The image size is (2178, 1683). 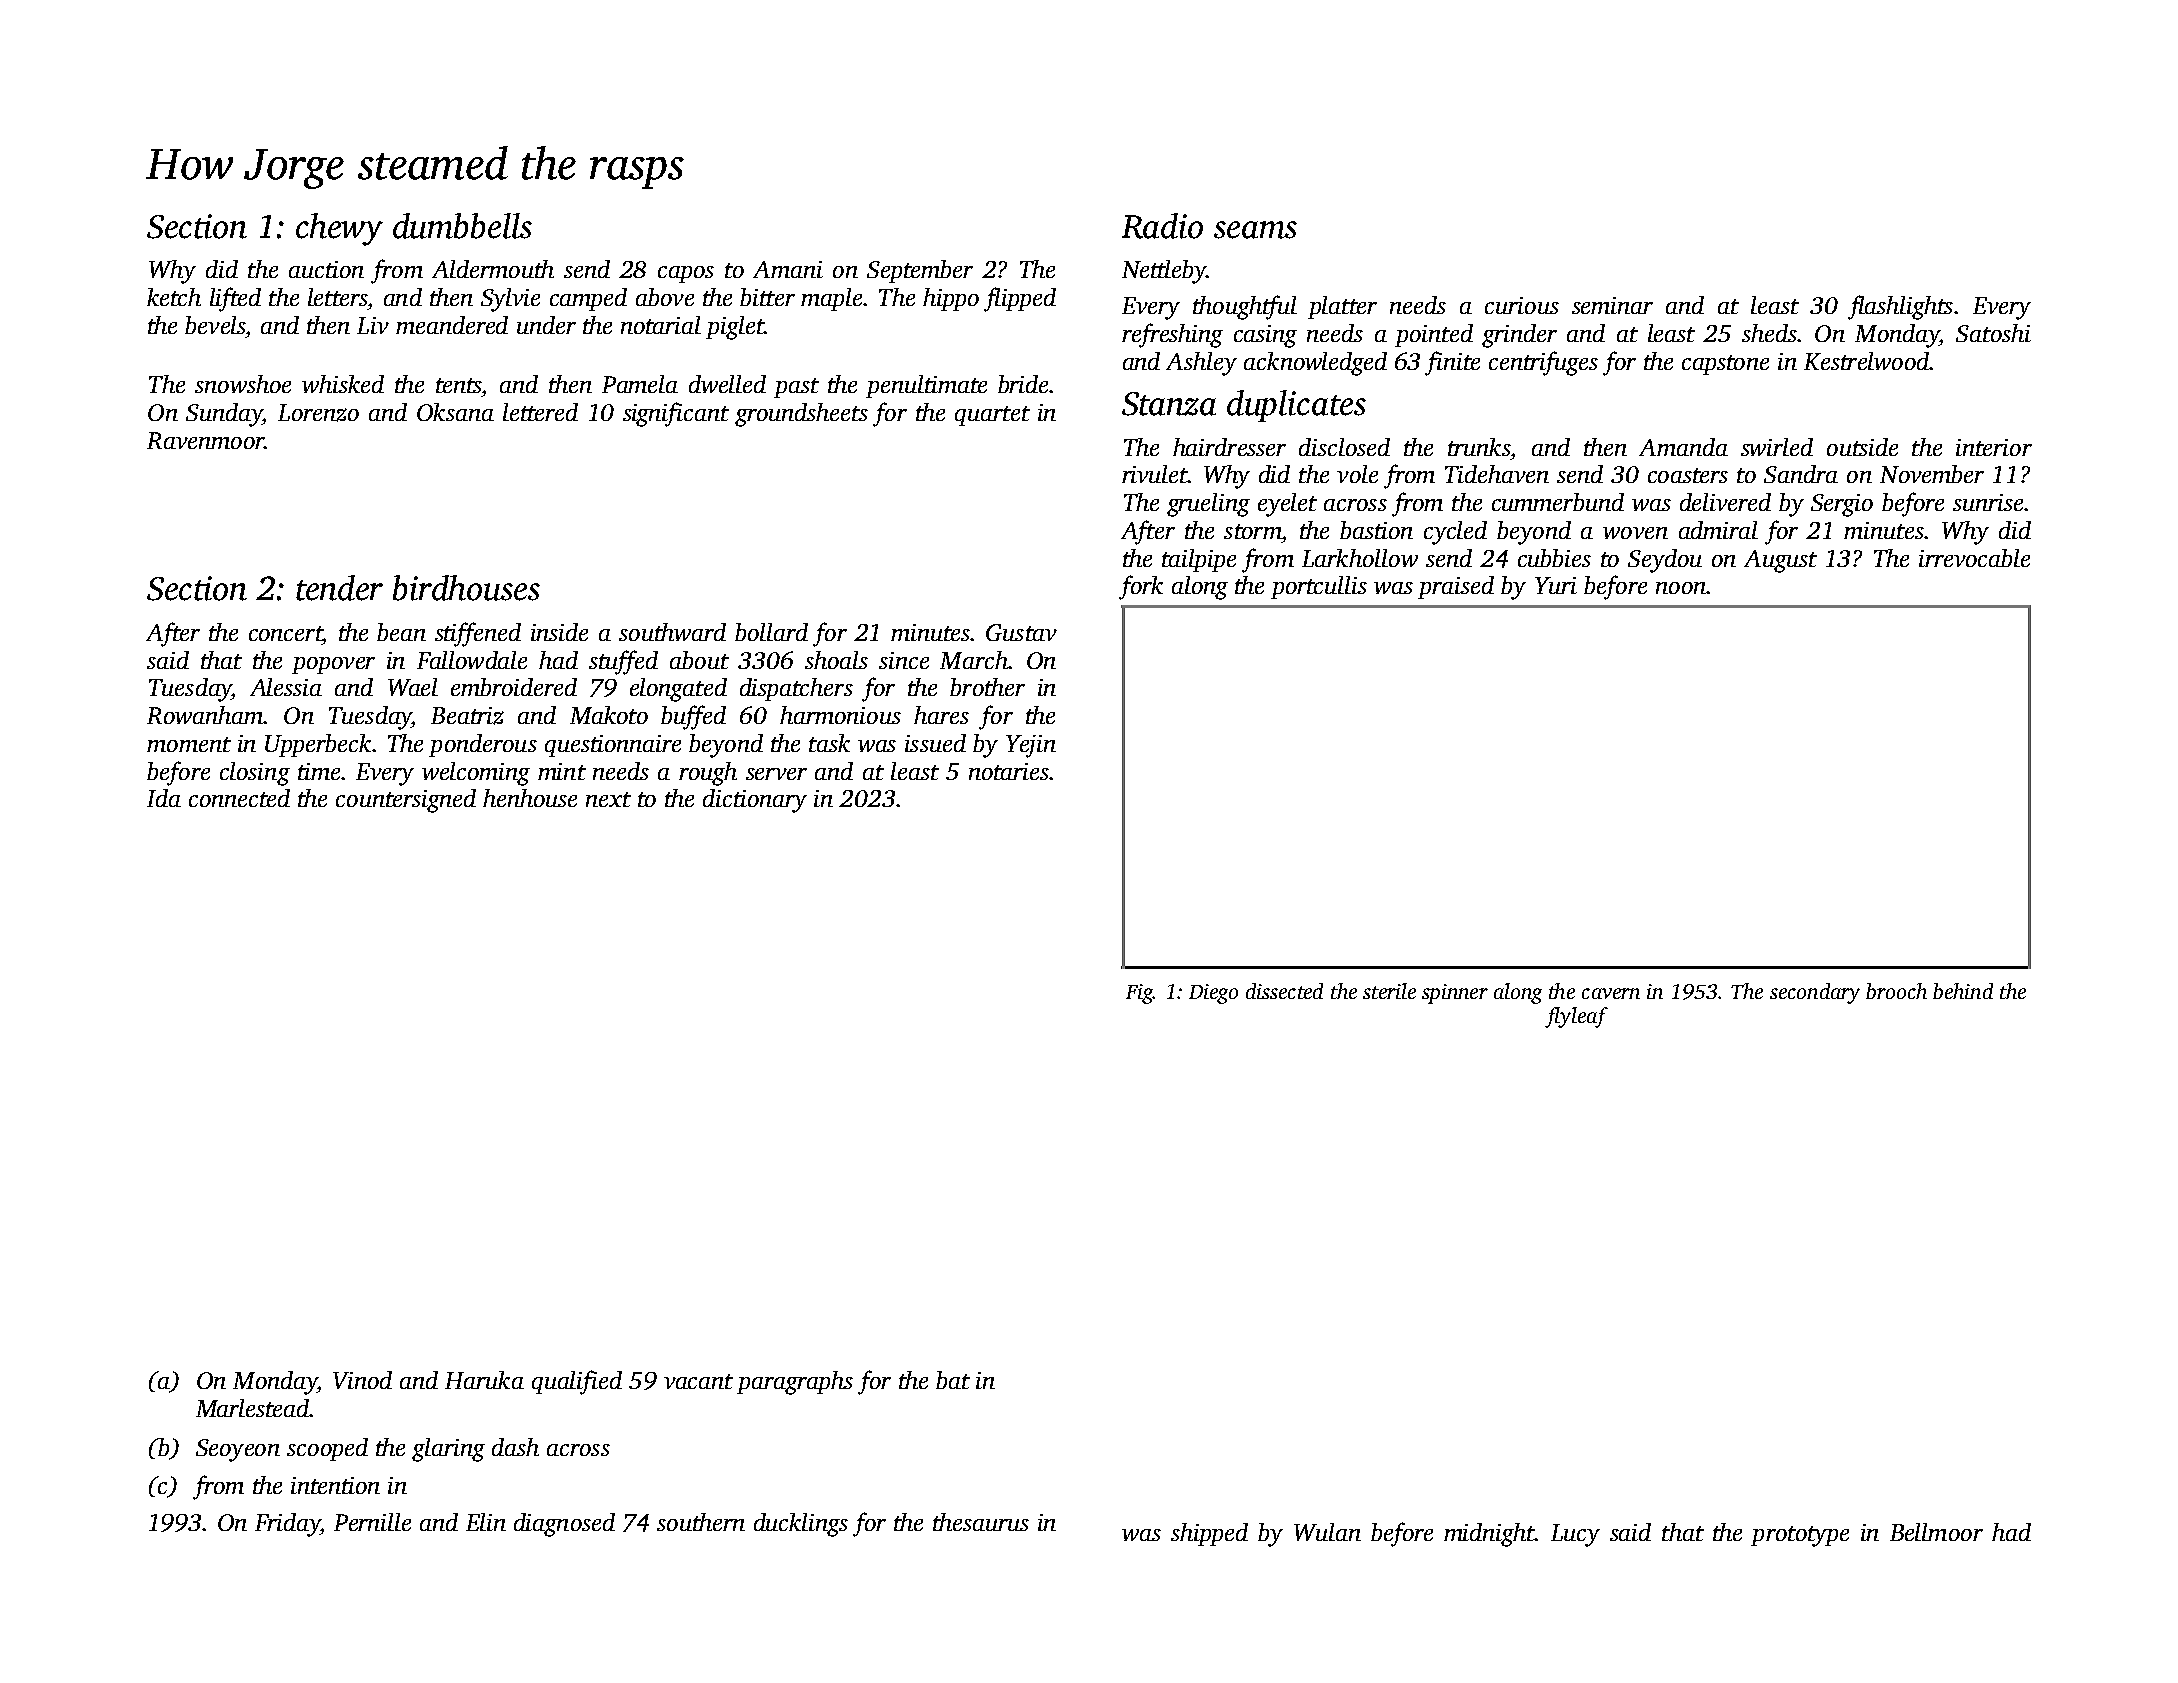 What do you see at coordinates (1199, 560) in the screenshot?
I see `tailpipe` at bounding box center [1199, 560].
